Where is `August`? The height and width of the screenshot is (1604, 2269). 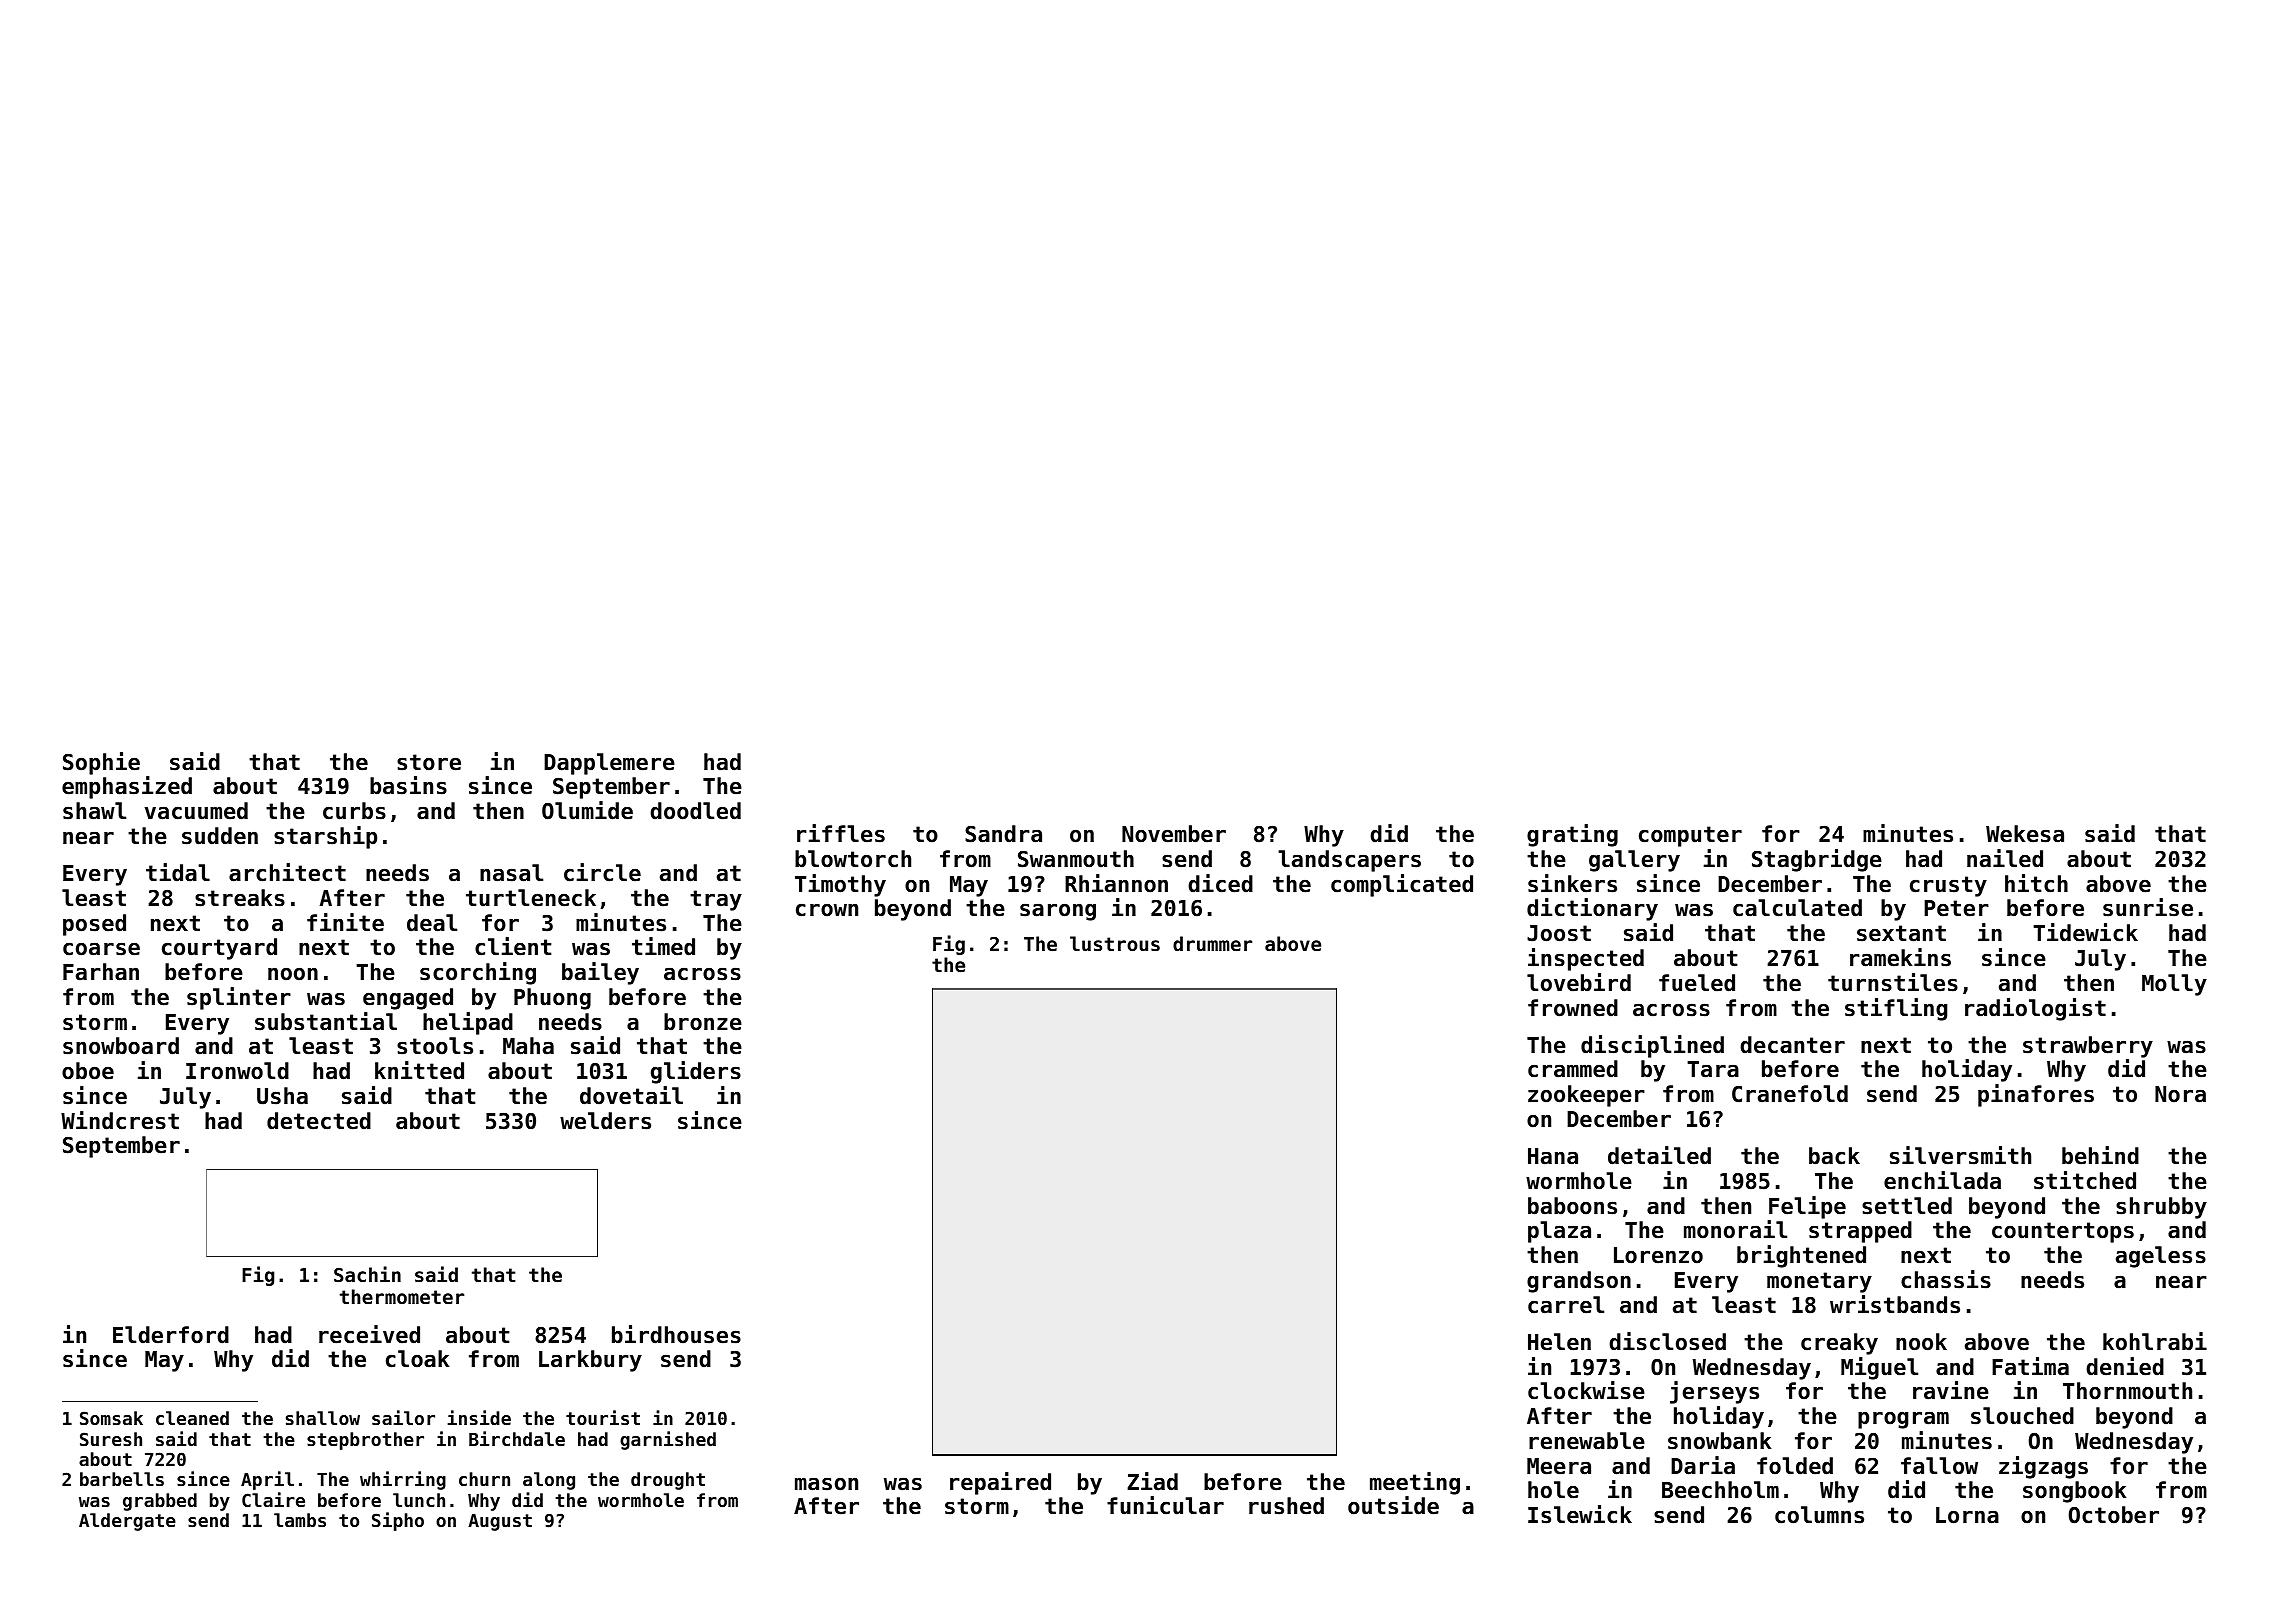
August is located at coordinates (500, 1522).
